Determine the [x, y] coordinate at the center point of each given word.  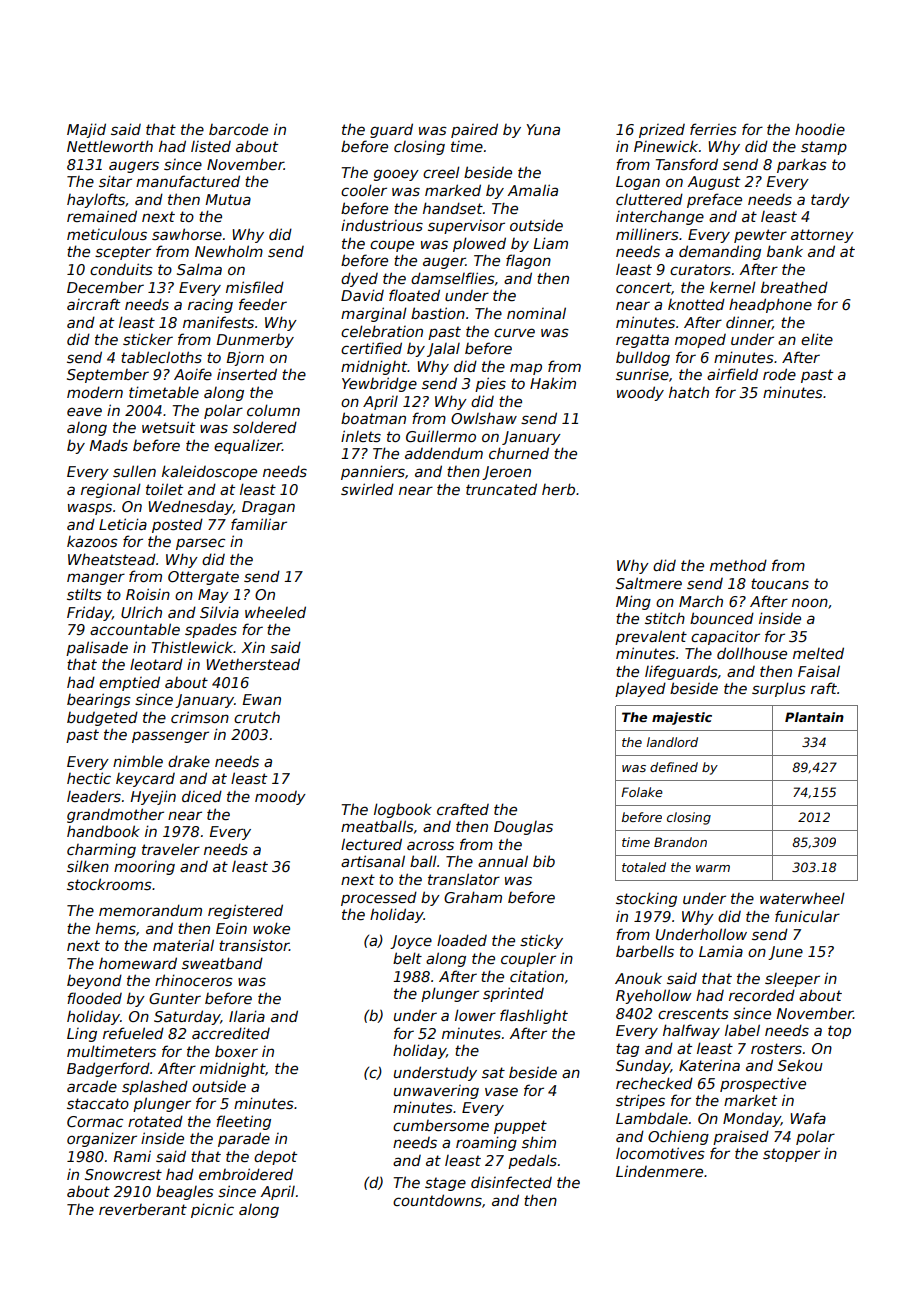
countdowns [437, 1200]
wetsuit [168, 427]
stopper [791, 1155]
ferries [713, 129]
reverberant [143, 1209]
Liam [550, 243]
